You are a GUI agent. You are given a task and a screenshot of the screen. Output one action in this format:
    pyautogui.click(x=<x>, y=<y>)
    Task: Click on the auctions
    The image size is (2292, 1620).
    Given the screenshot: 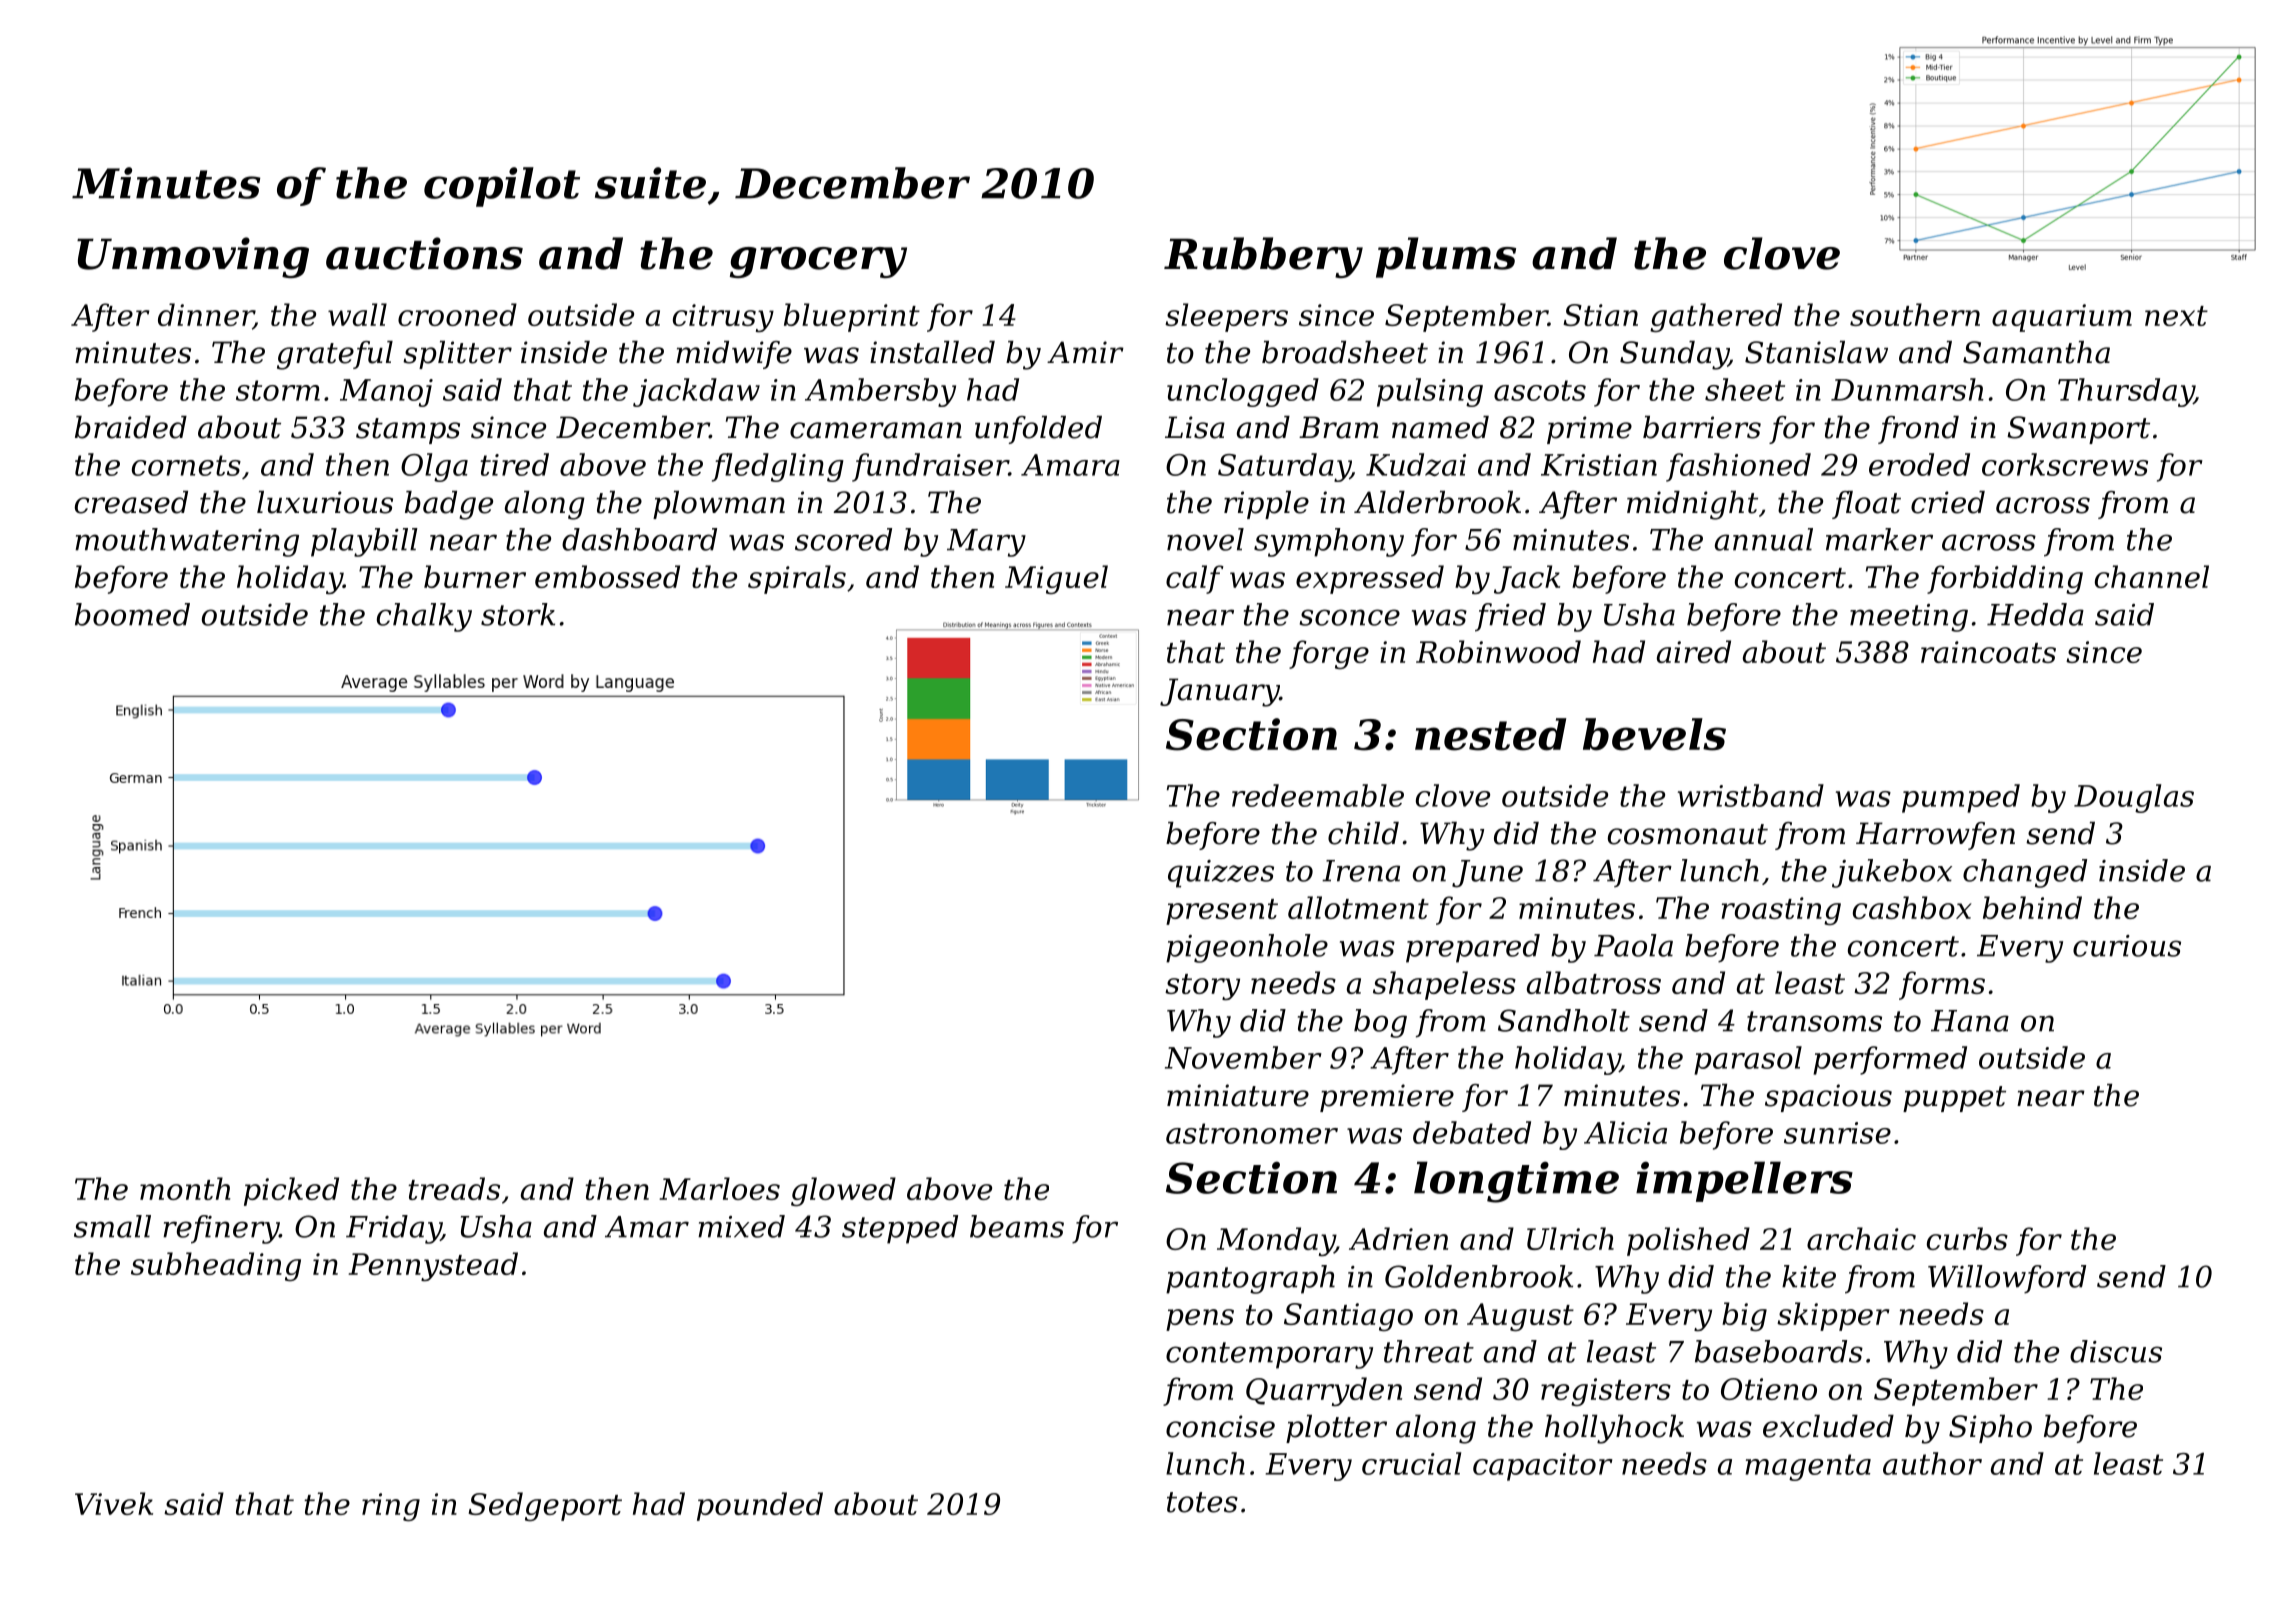 What is the action you would take?
    pyautogui.click(x=424, y=253)
